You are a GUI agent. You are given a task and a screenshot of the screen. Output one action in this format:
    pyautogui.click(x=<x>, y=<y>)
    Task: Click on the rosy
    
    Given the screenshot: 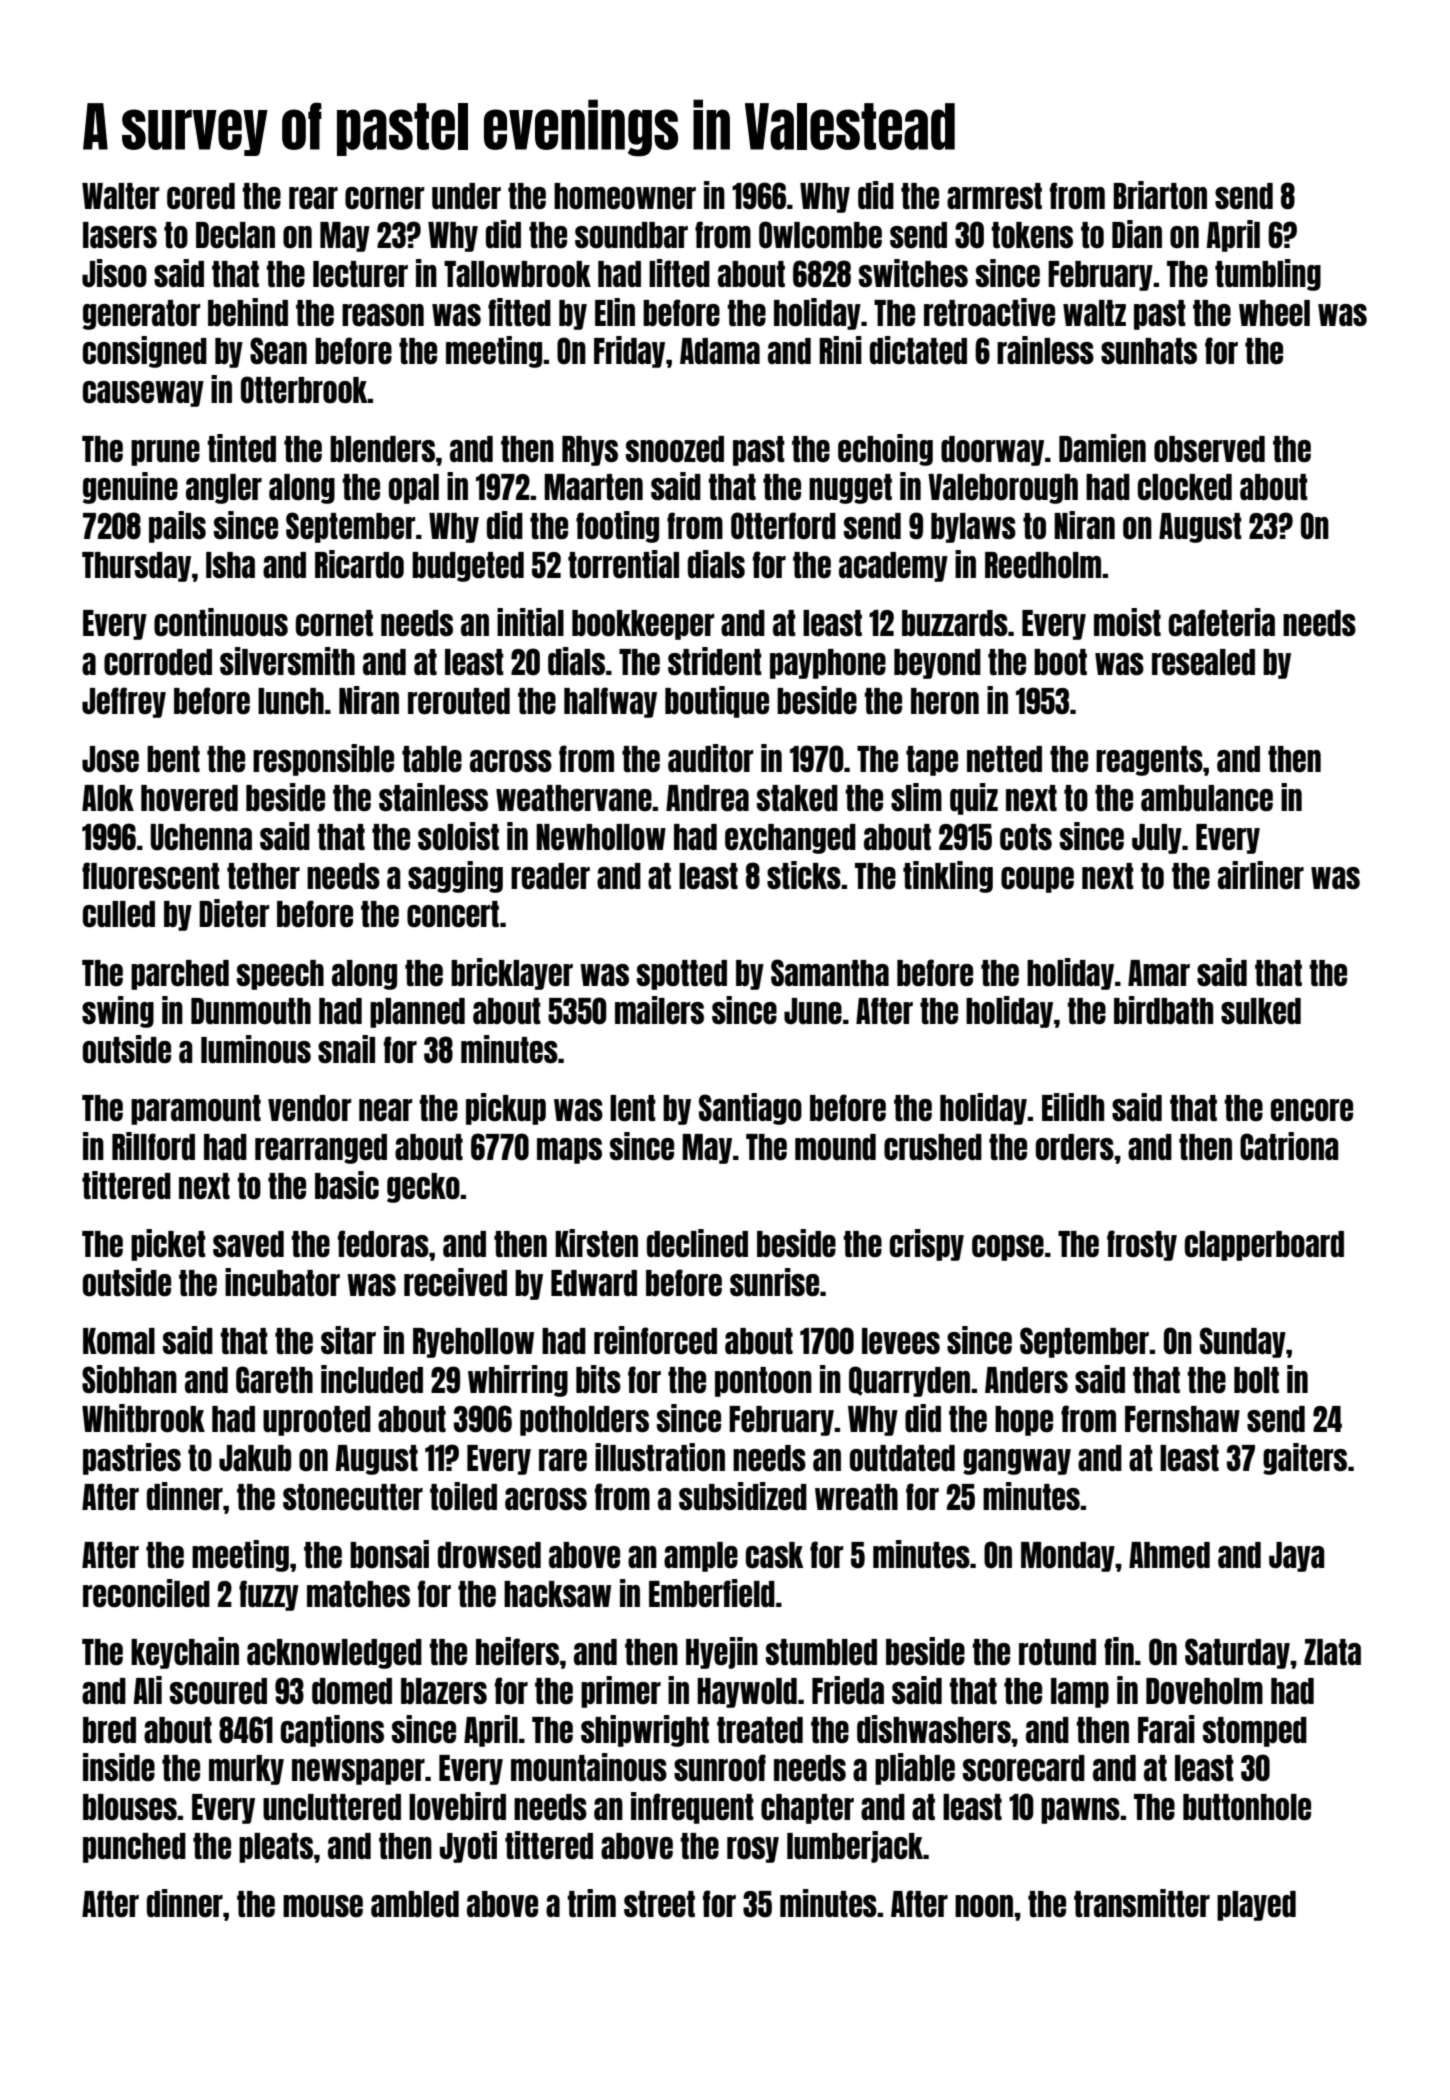 What is the action you would take?
    pyautogui.click(x=753, y=1850)
